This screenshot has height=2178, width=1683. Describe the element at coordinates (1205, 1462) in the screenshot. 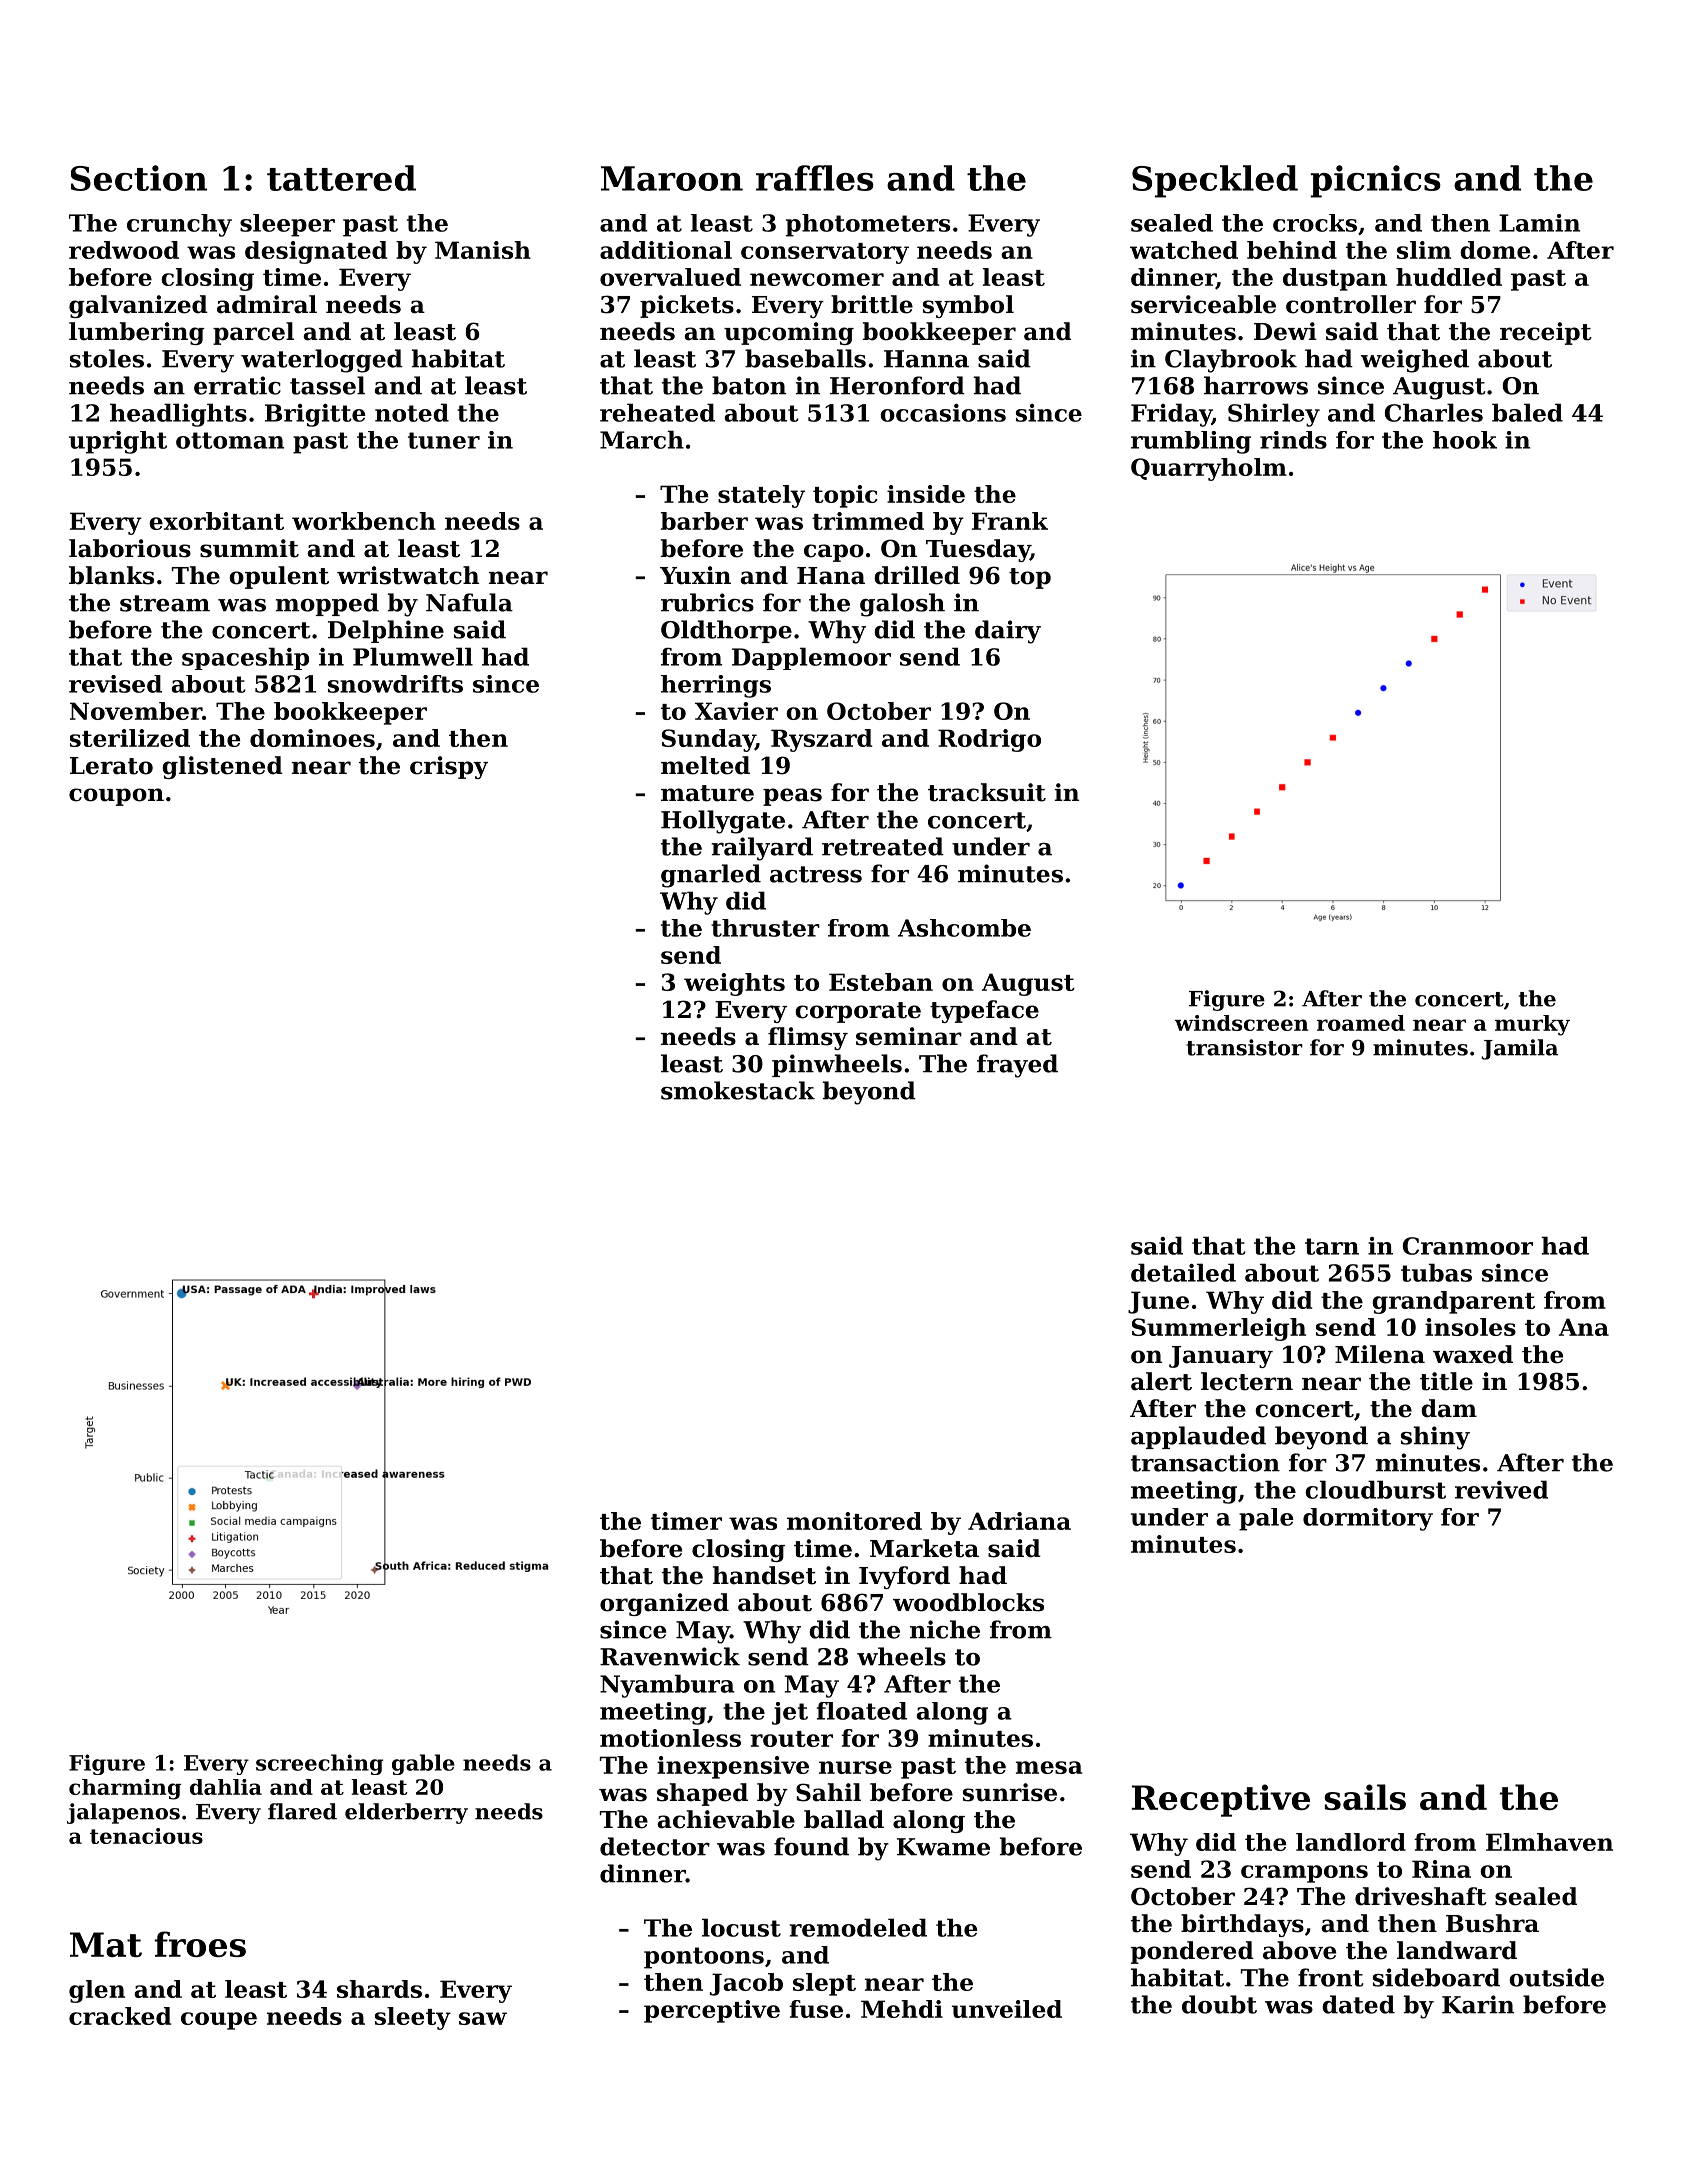

I see `transaction` at that location.
